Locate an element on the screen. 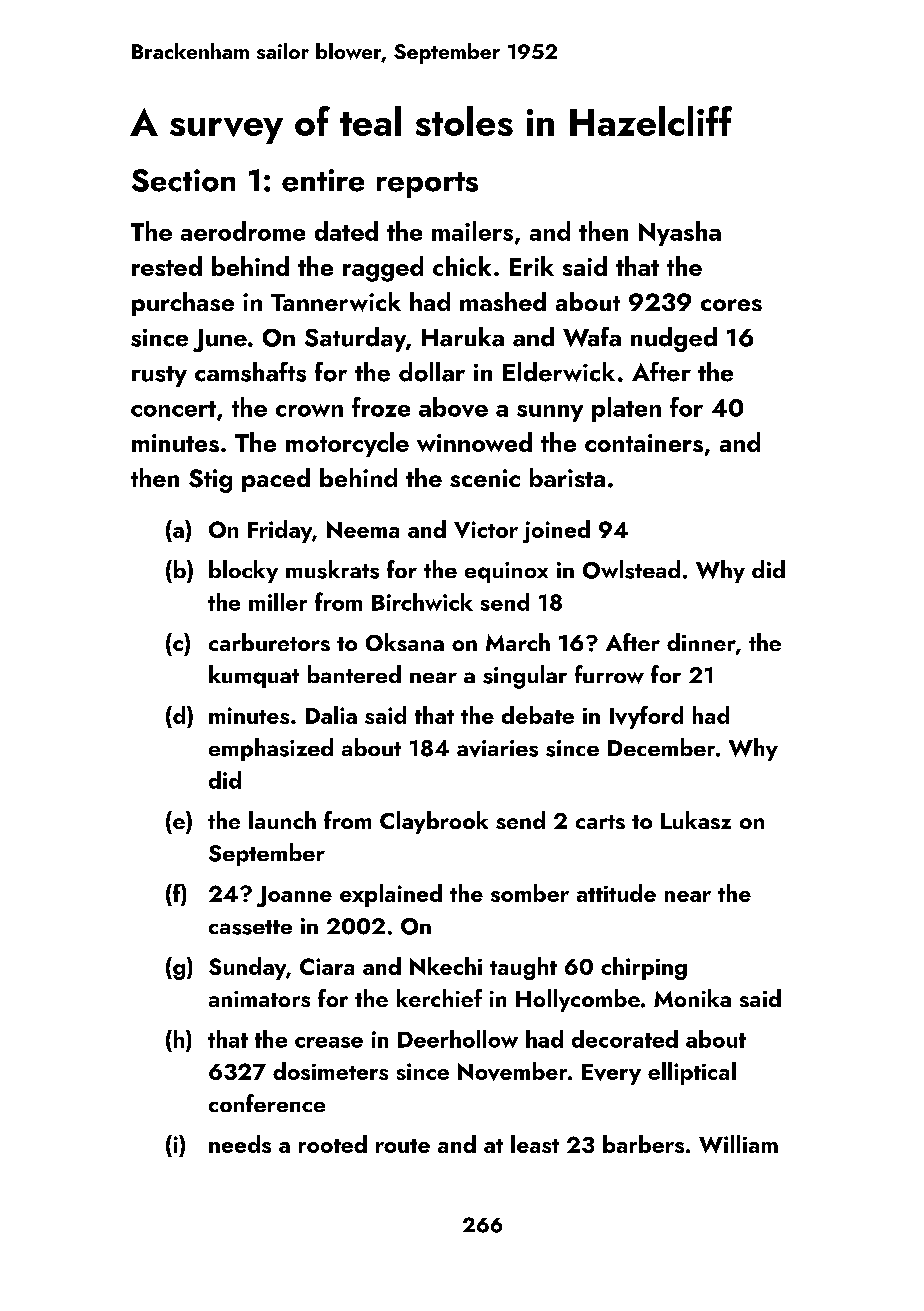  dollar is located at coordinates (432, 372).
